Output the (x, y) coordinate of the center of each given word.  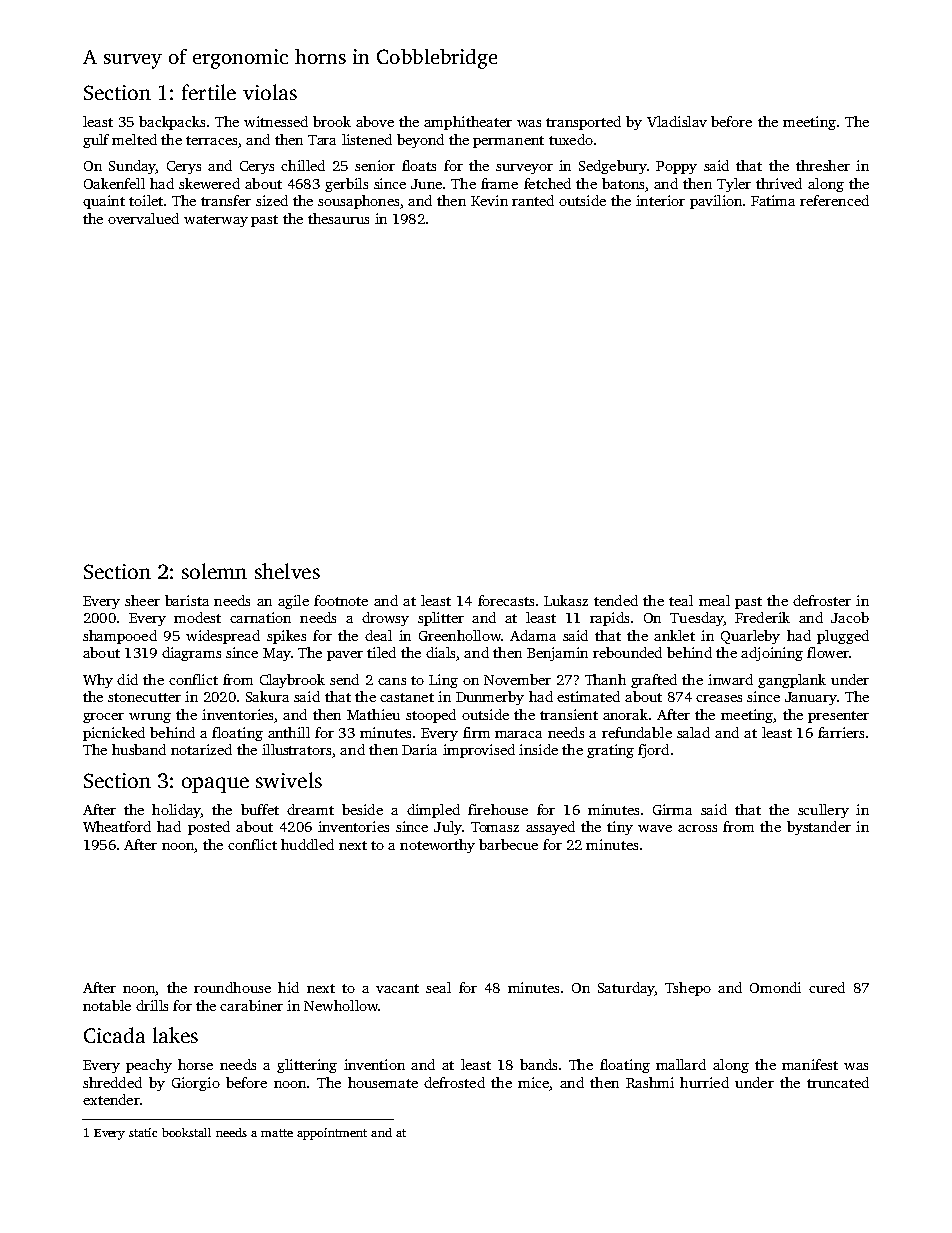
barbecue (508, 844)
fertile (209, 92)
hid (288, 987)
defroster (822, 600)
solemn (214, 571)
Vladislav (677, 121)
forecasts (506, 600)
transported (583, 123)
